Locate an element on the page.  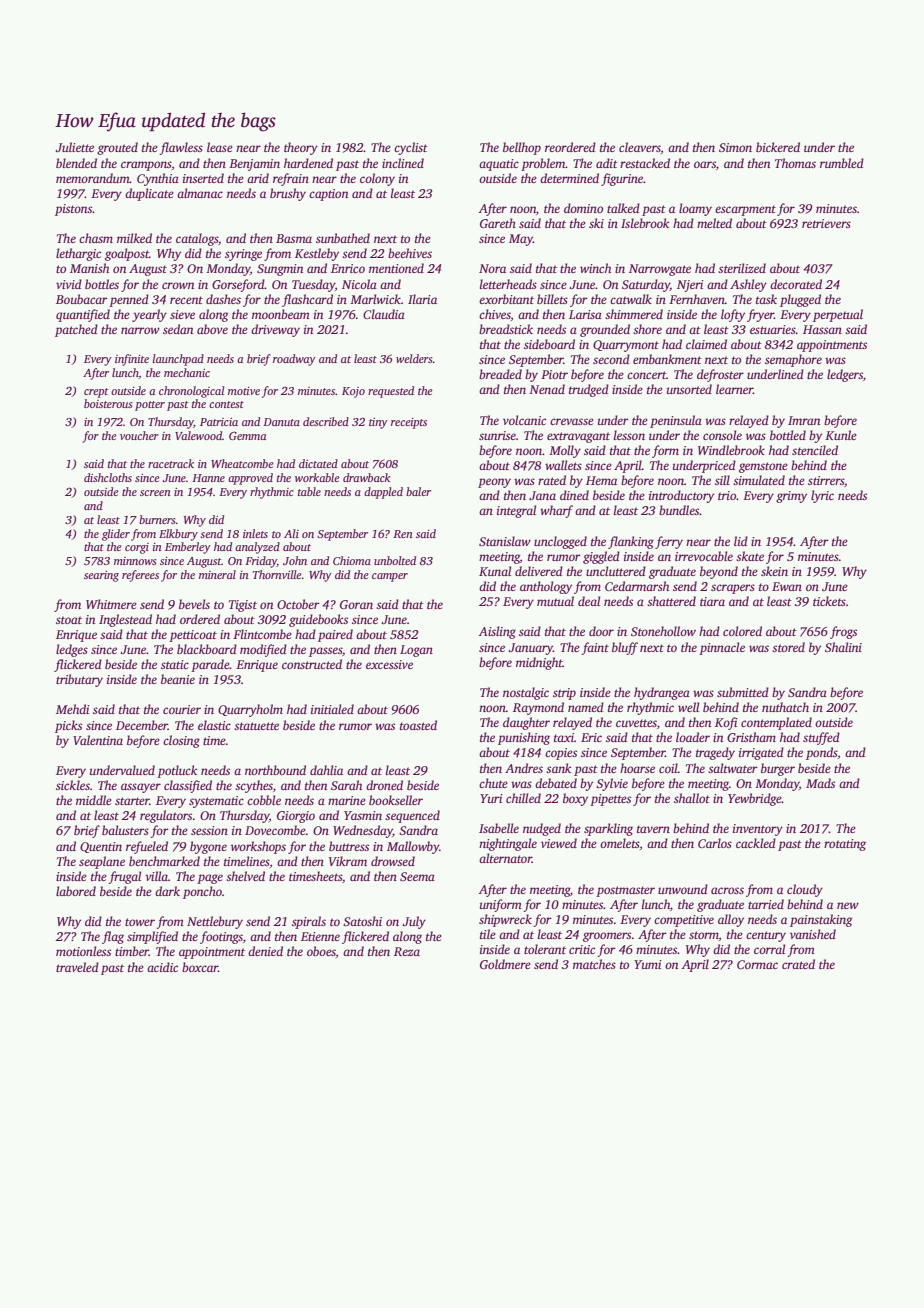
flawless is located at coordinates (181, 148).
